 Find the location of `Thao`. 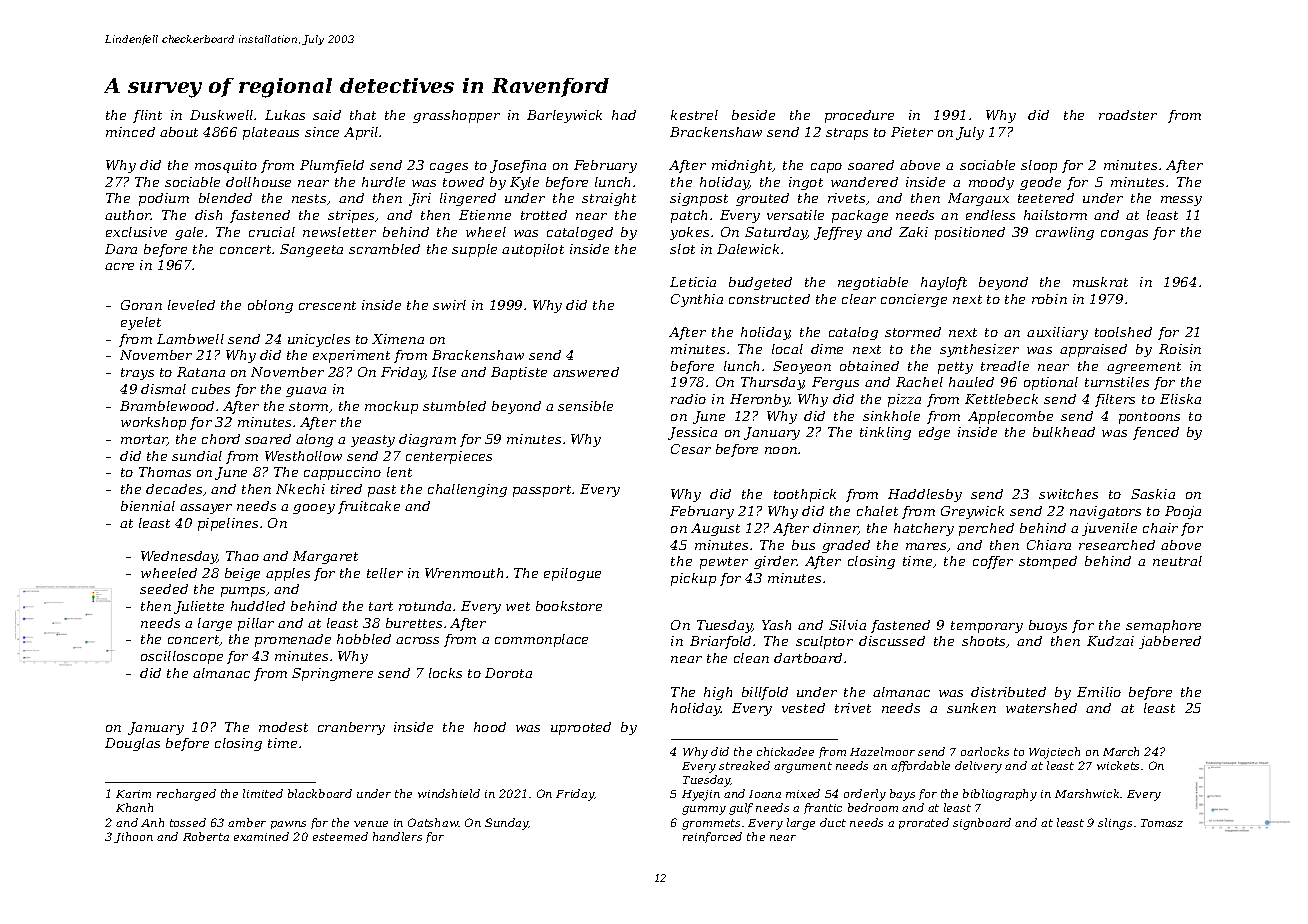

Thao is located at coordinates (242, 556).
